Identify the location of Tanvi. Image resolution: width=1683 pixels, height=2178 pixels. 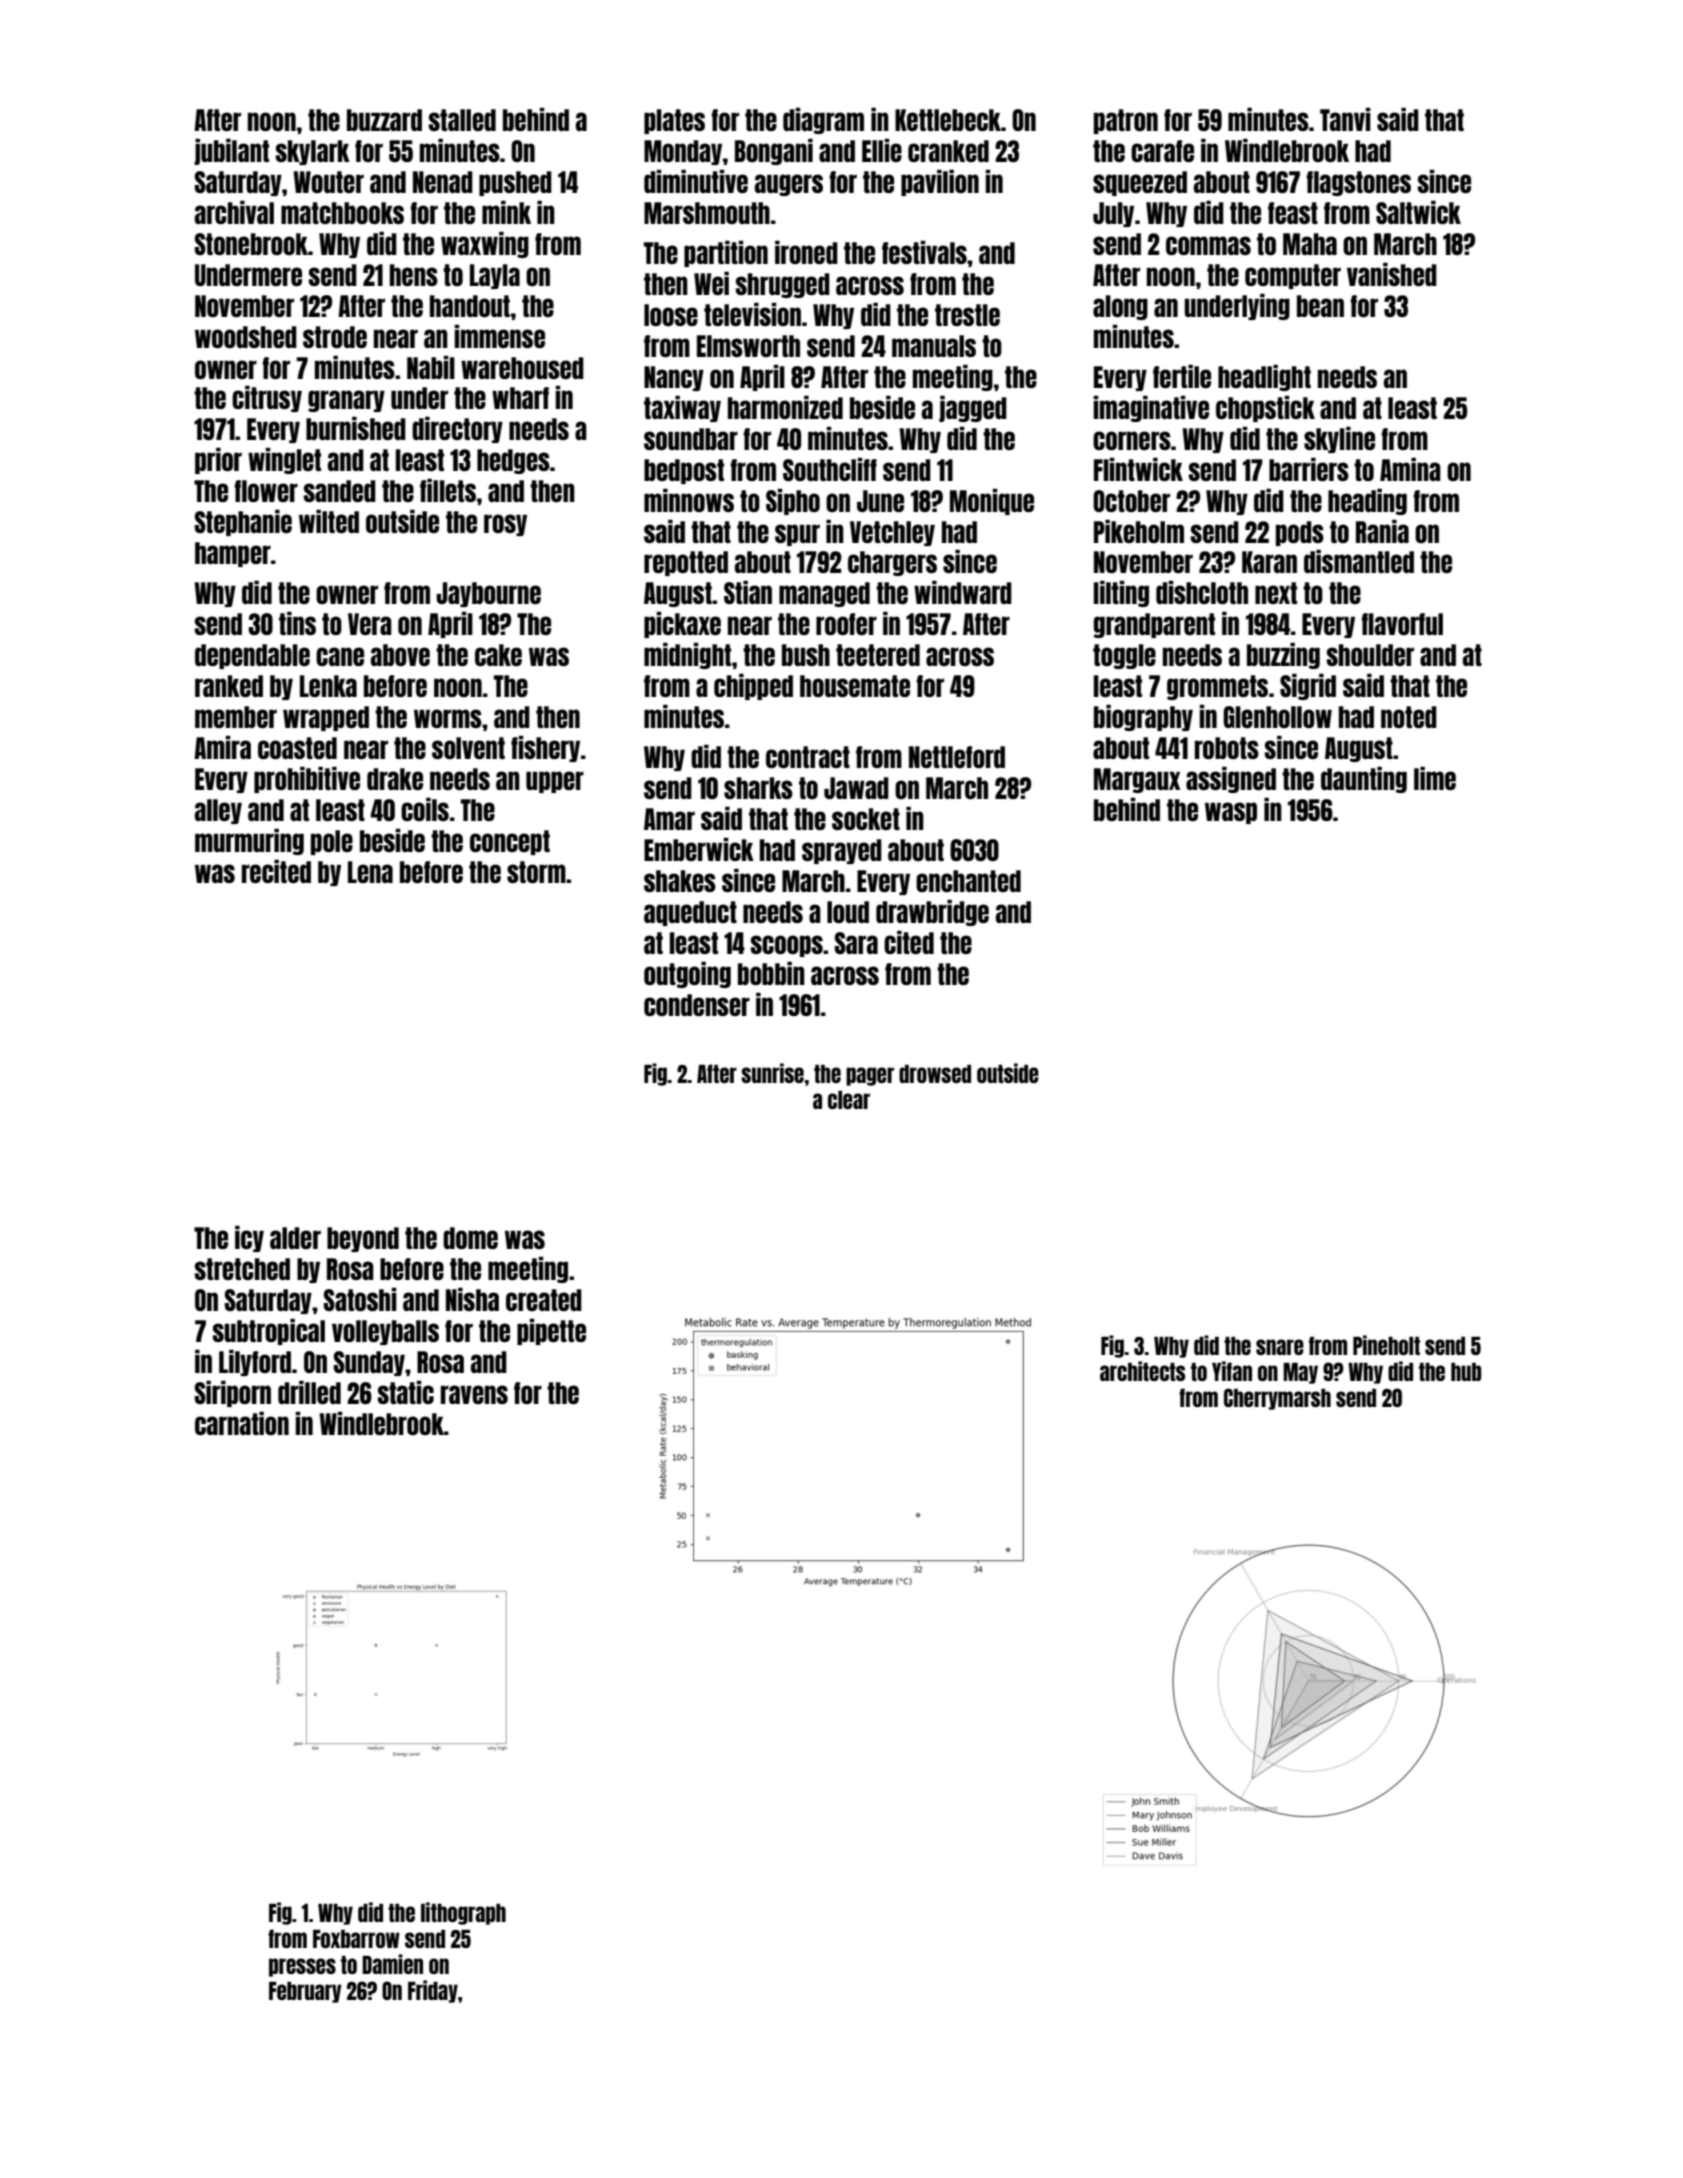
(1345, 119).
